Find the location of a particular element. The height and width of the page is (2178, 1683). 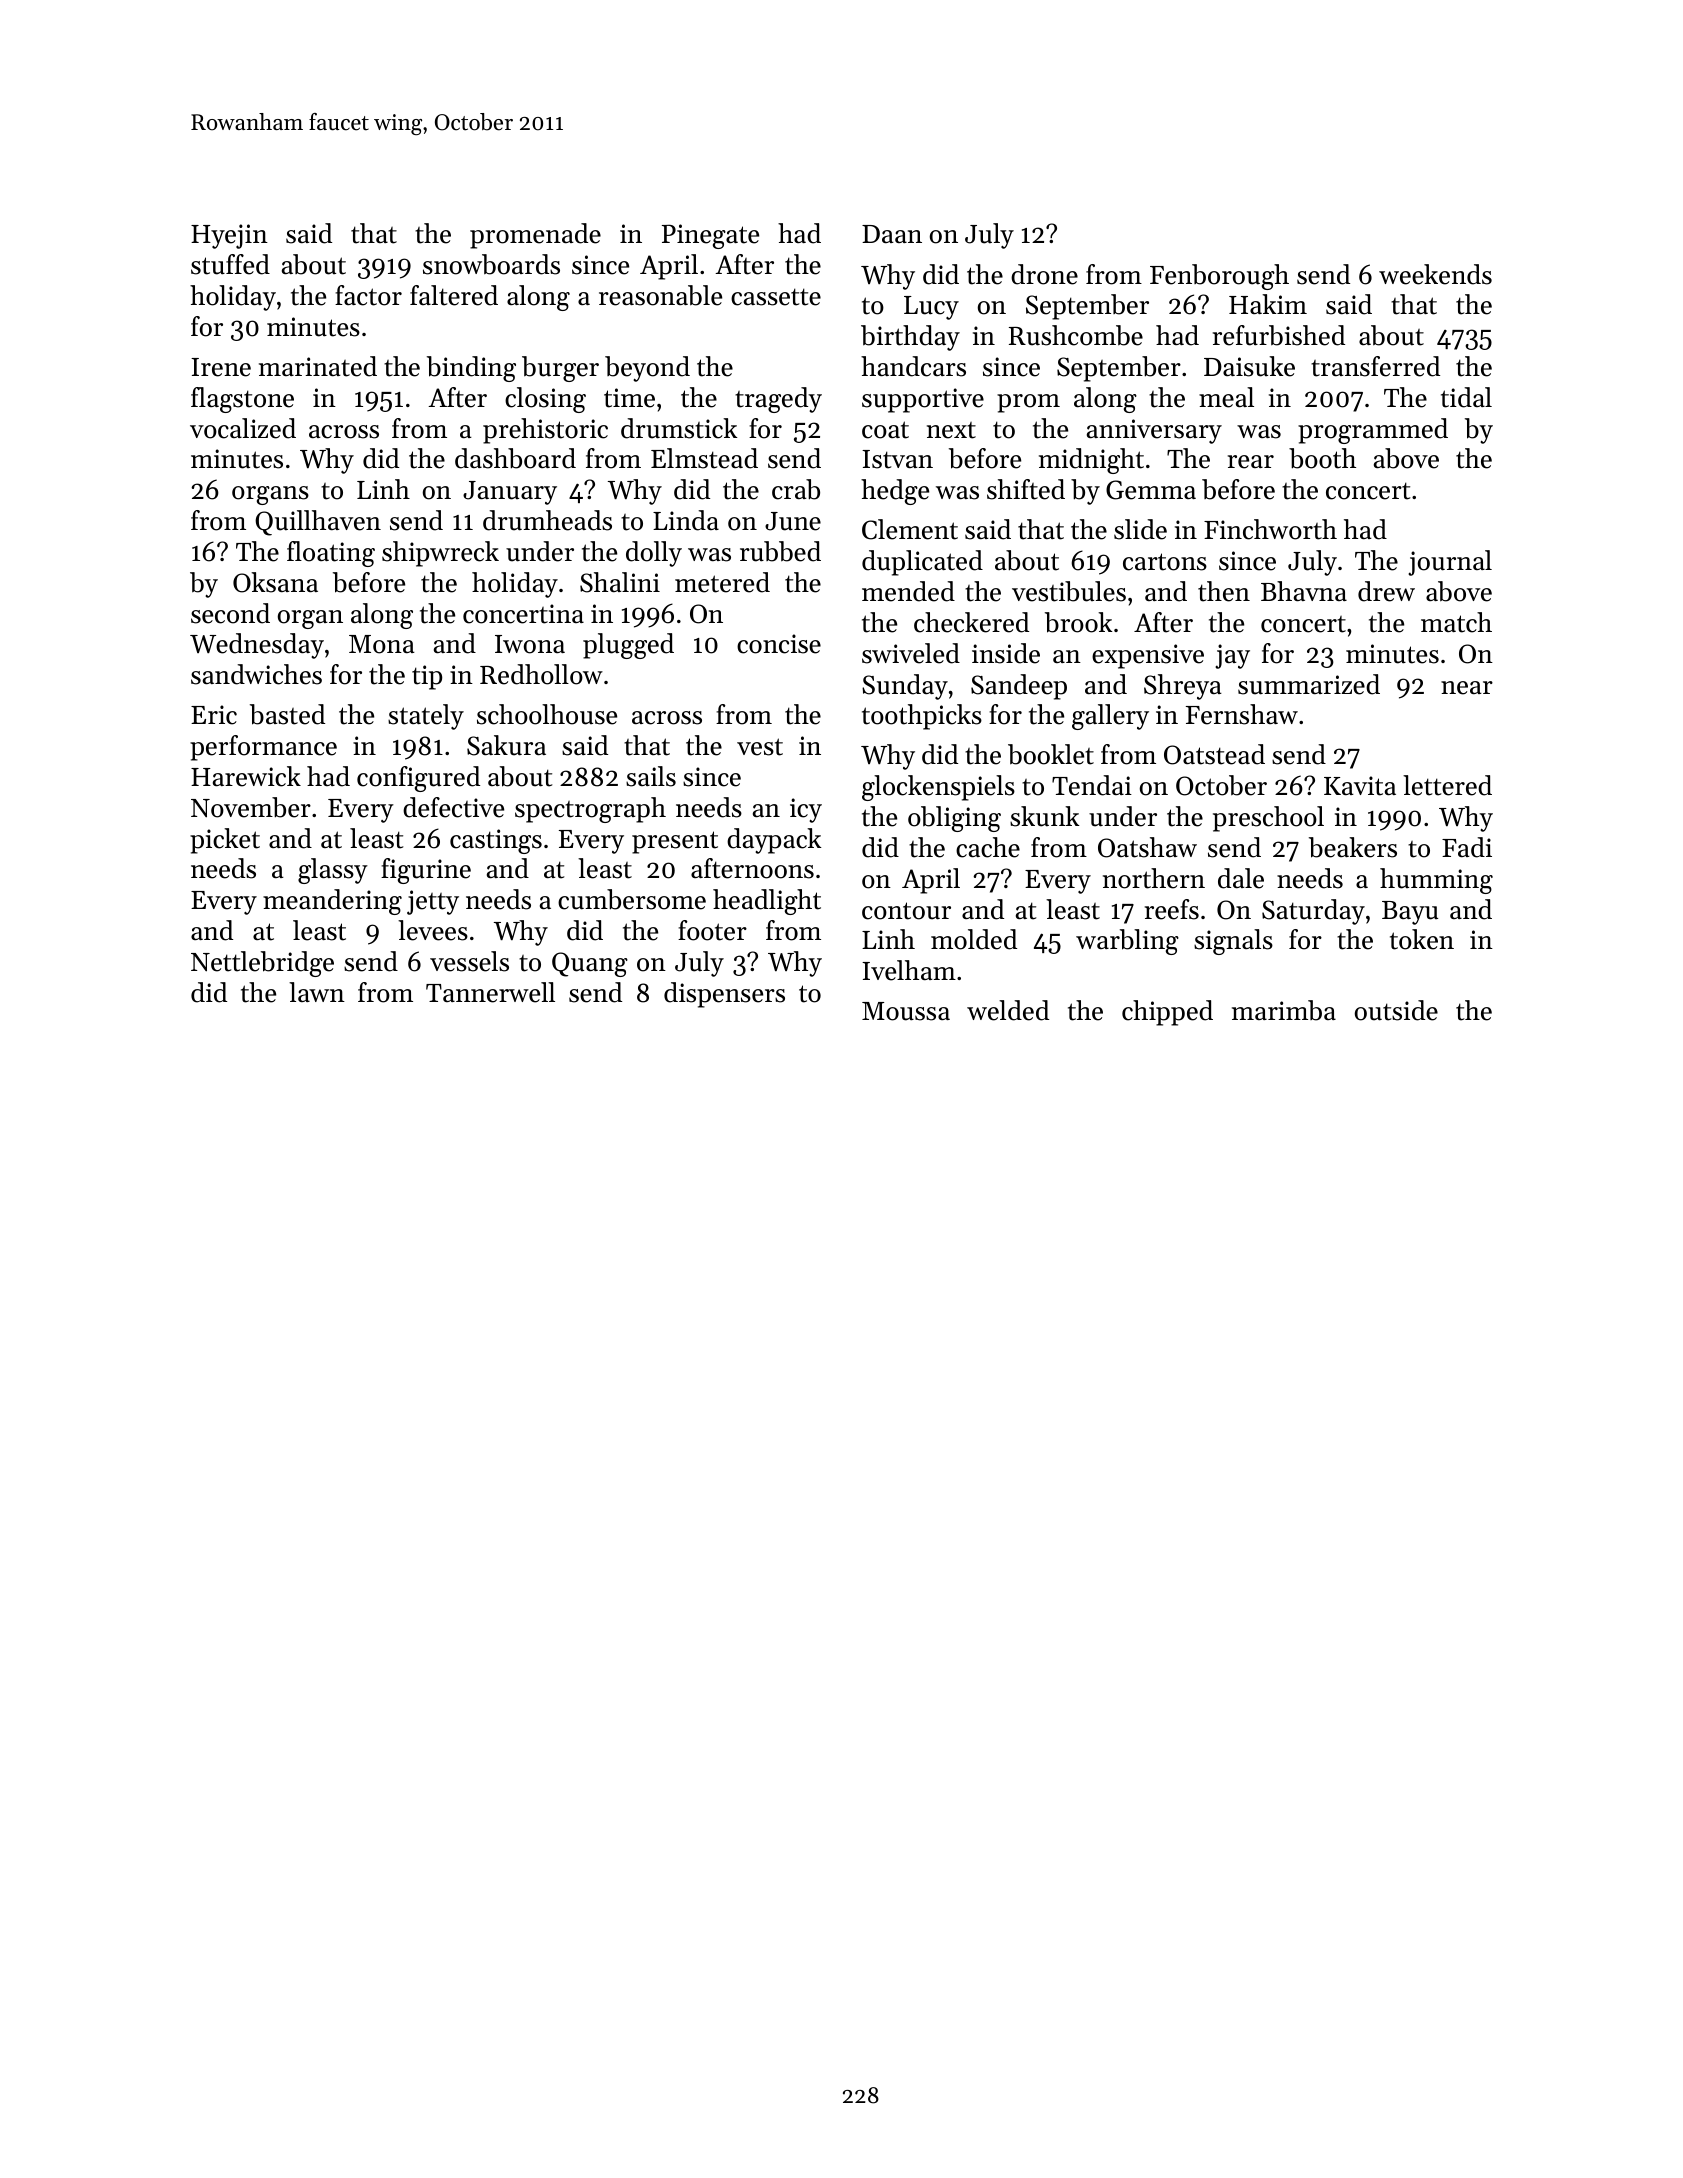

Bhavna is located at coordinates (1304, 591).
